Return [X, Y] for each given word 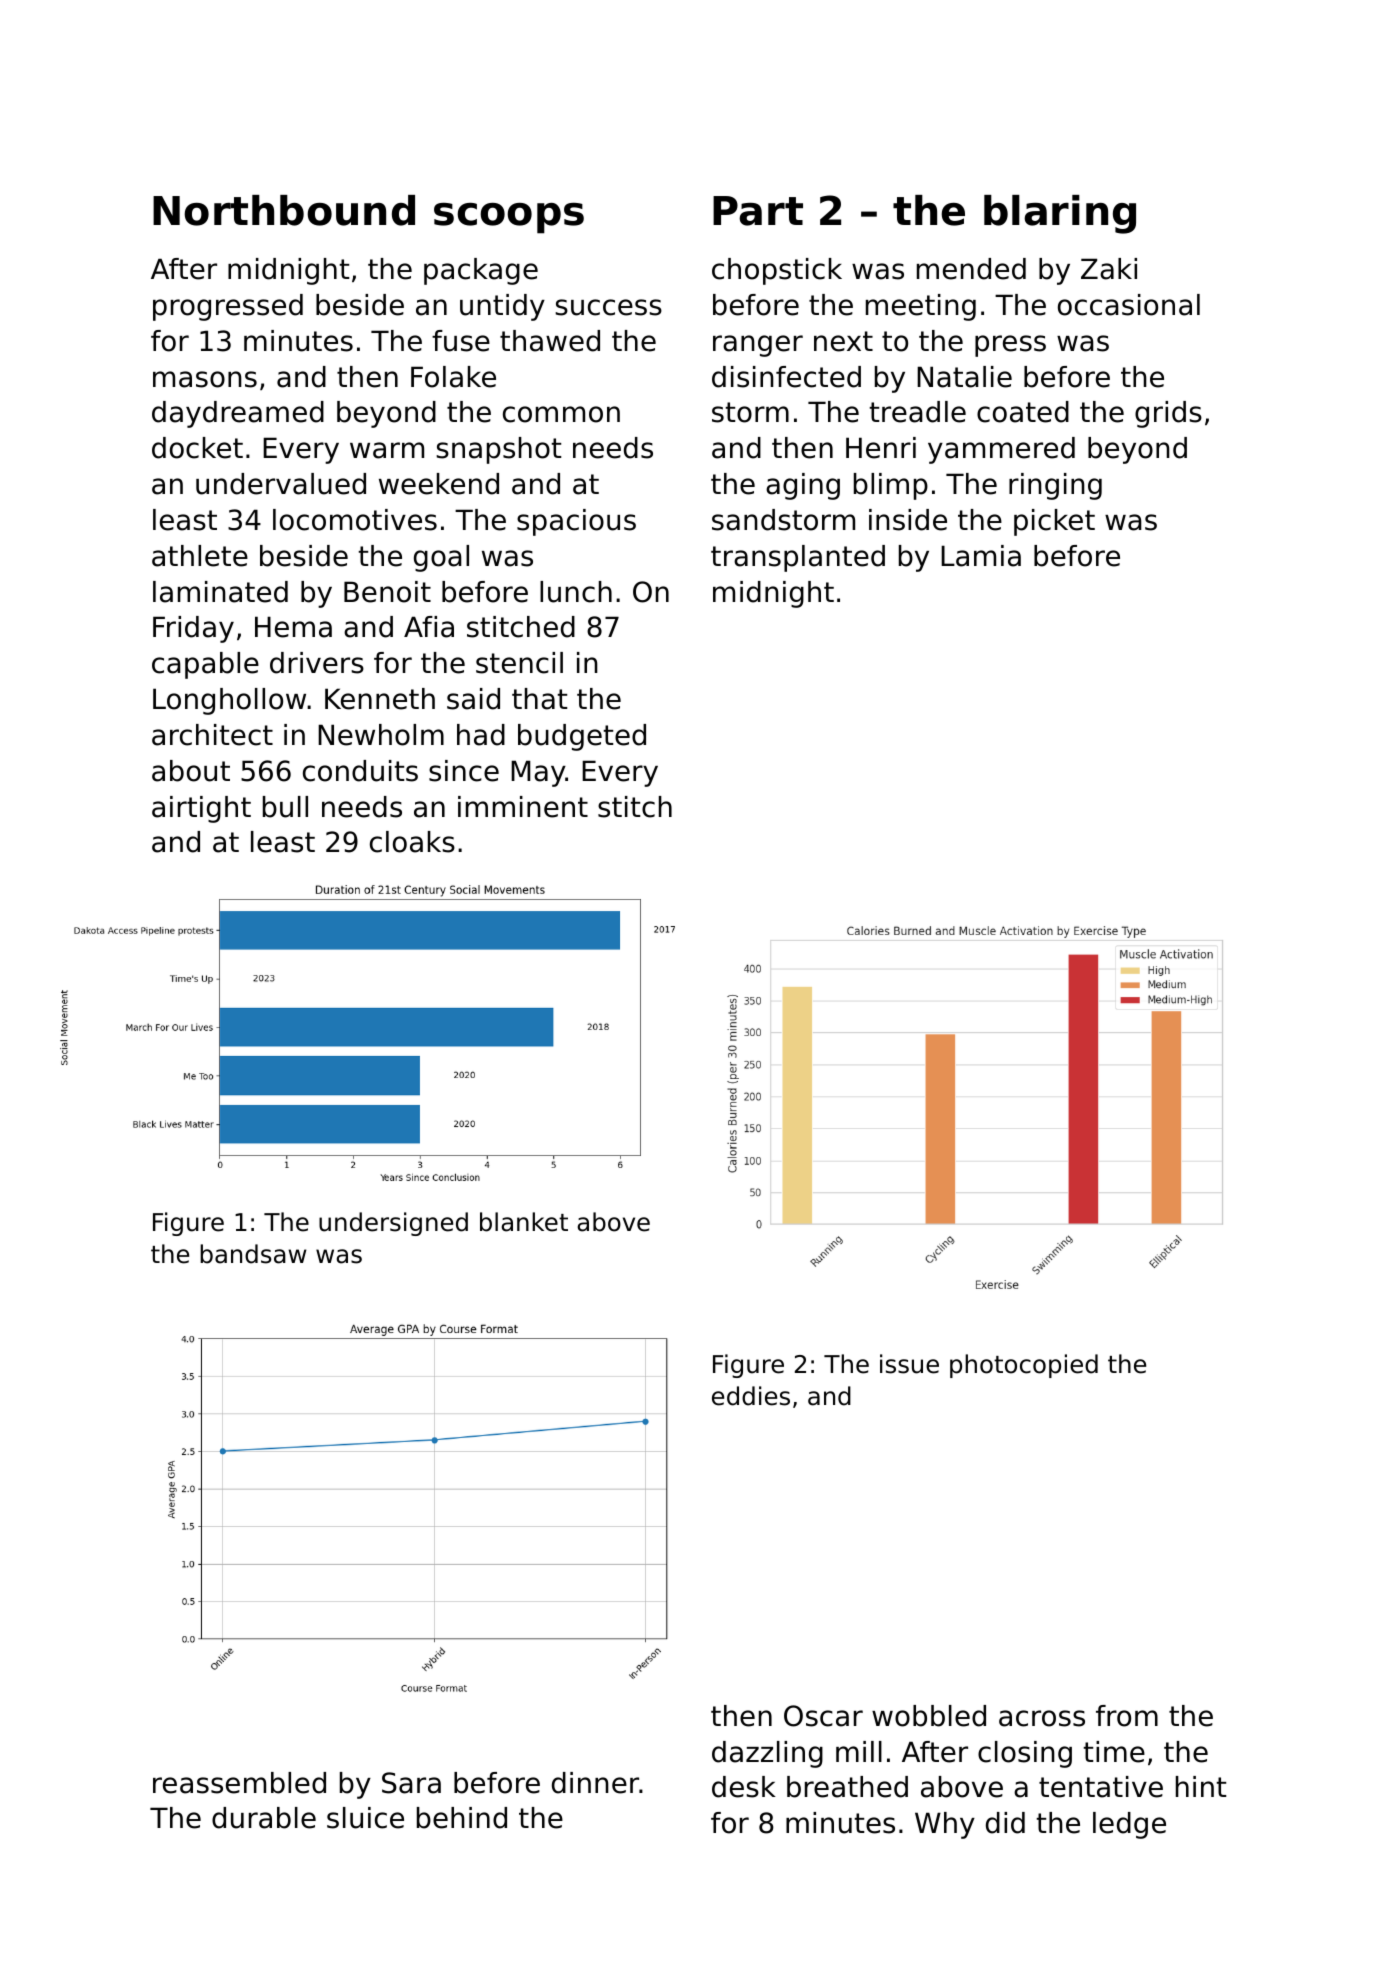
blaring [1060, 214]
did [1005, 1823]
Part [758, 211]
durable [264, 1818]
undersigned [393, 1224]
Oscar [823, 1716]
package [481, 271]
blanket [524, 1222]
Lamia [981, 556]
